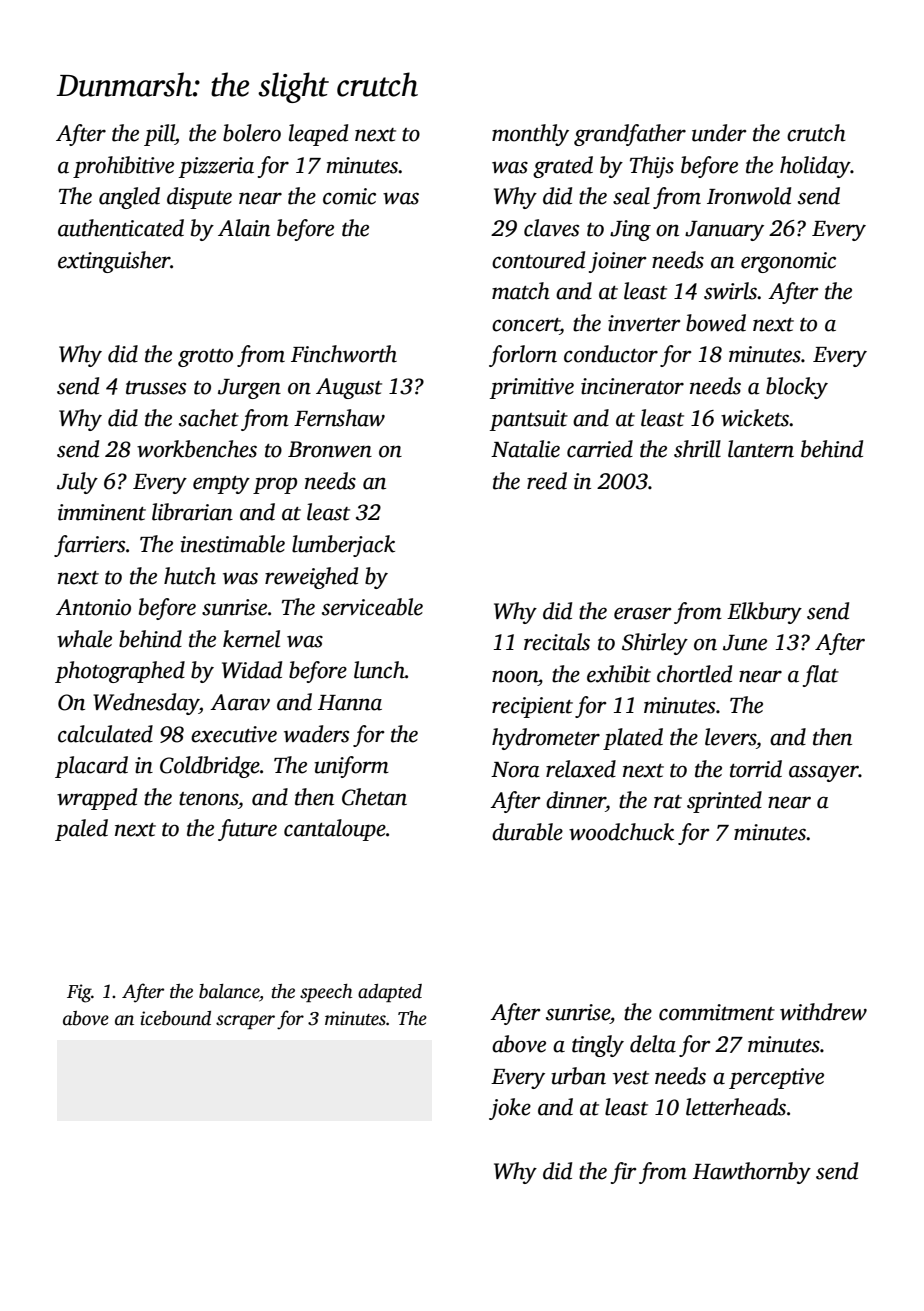 The width and height of the document is (924, 1311). I want to click on calculated, so click(105, 734).
